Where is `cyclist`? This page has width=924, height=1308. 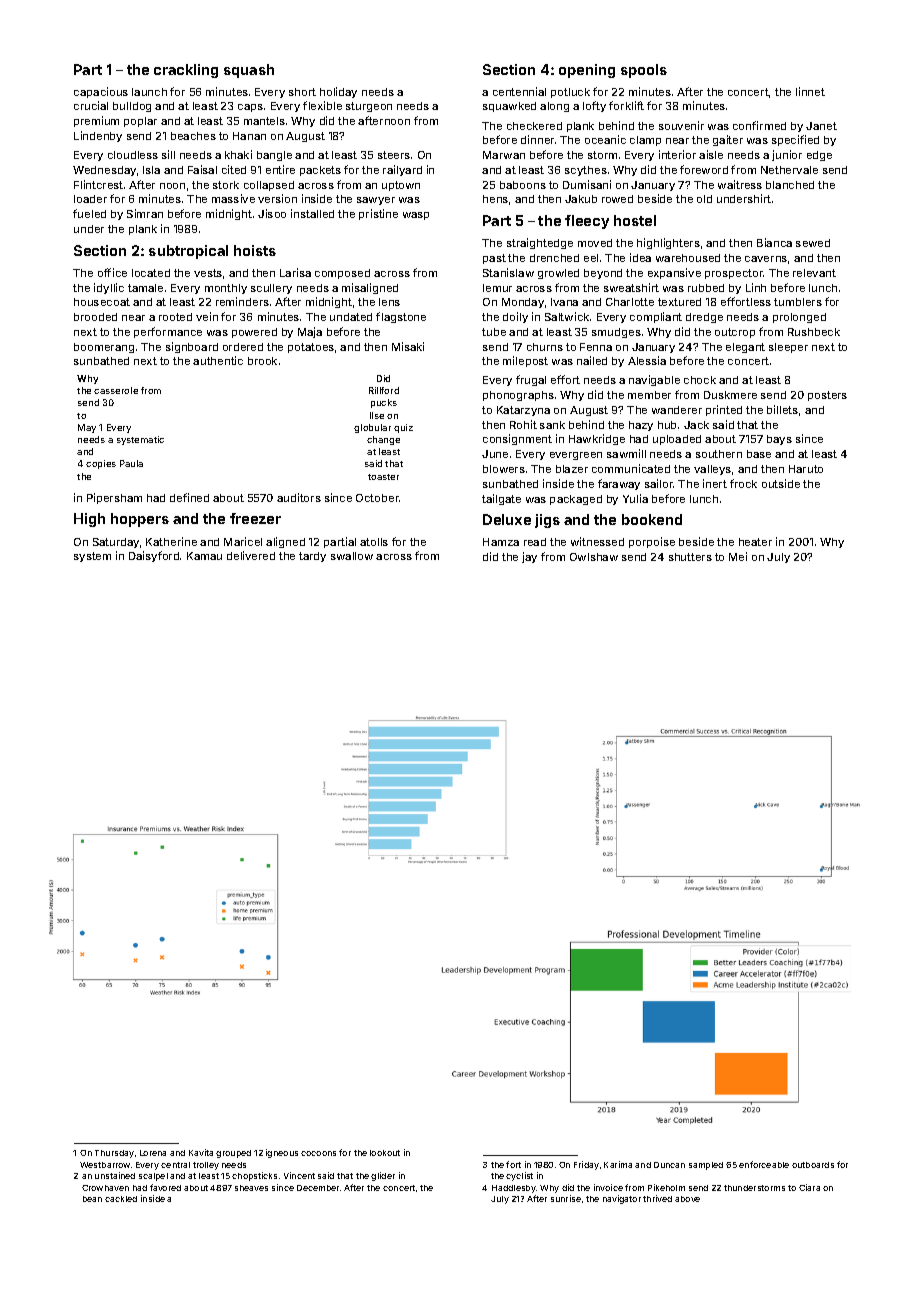
cyclist is located at coordinates (519, 1176).
